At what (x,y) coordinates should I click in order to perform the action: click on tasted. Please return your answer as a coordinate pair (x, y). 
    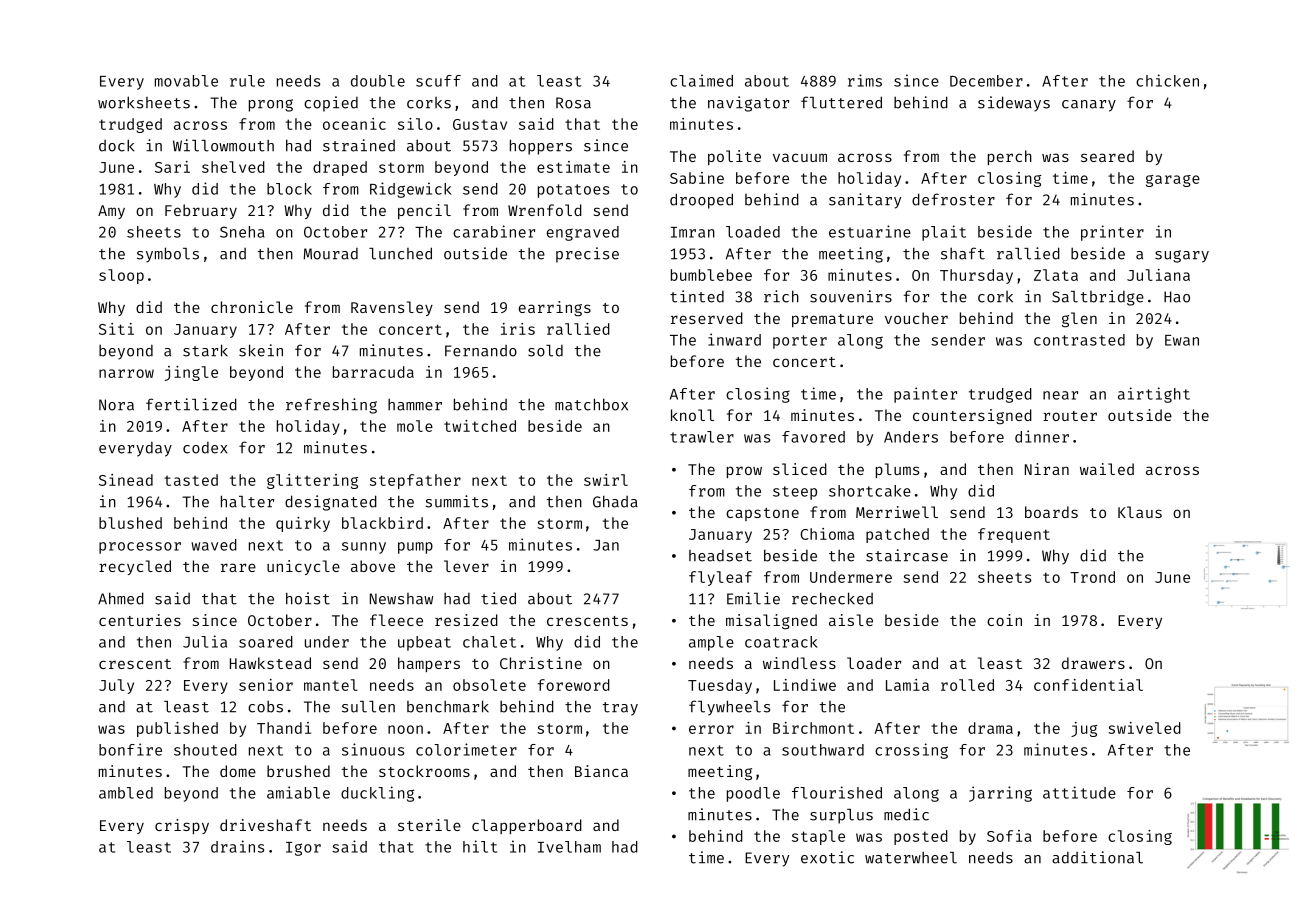
    Looking at the image, I should click on (191, 480).
